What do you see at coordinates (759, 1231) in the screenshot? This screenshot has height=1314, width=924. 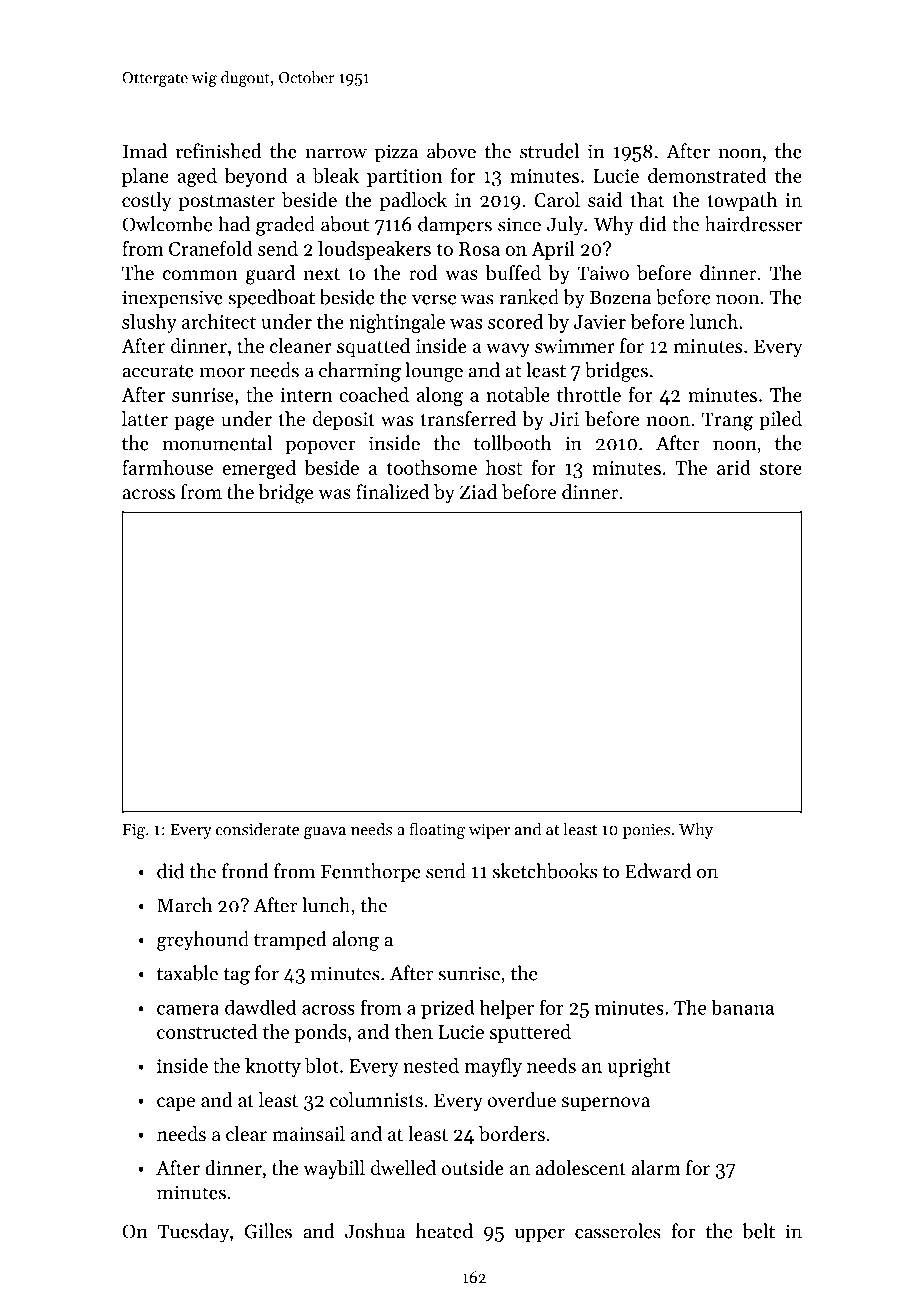 I see `belt` at bounding box center [759, 1231].
